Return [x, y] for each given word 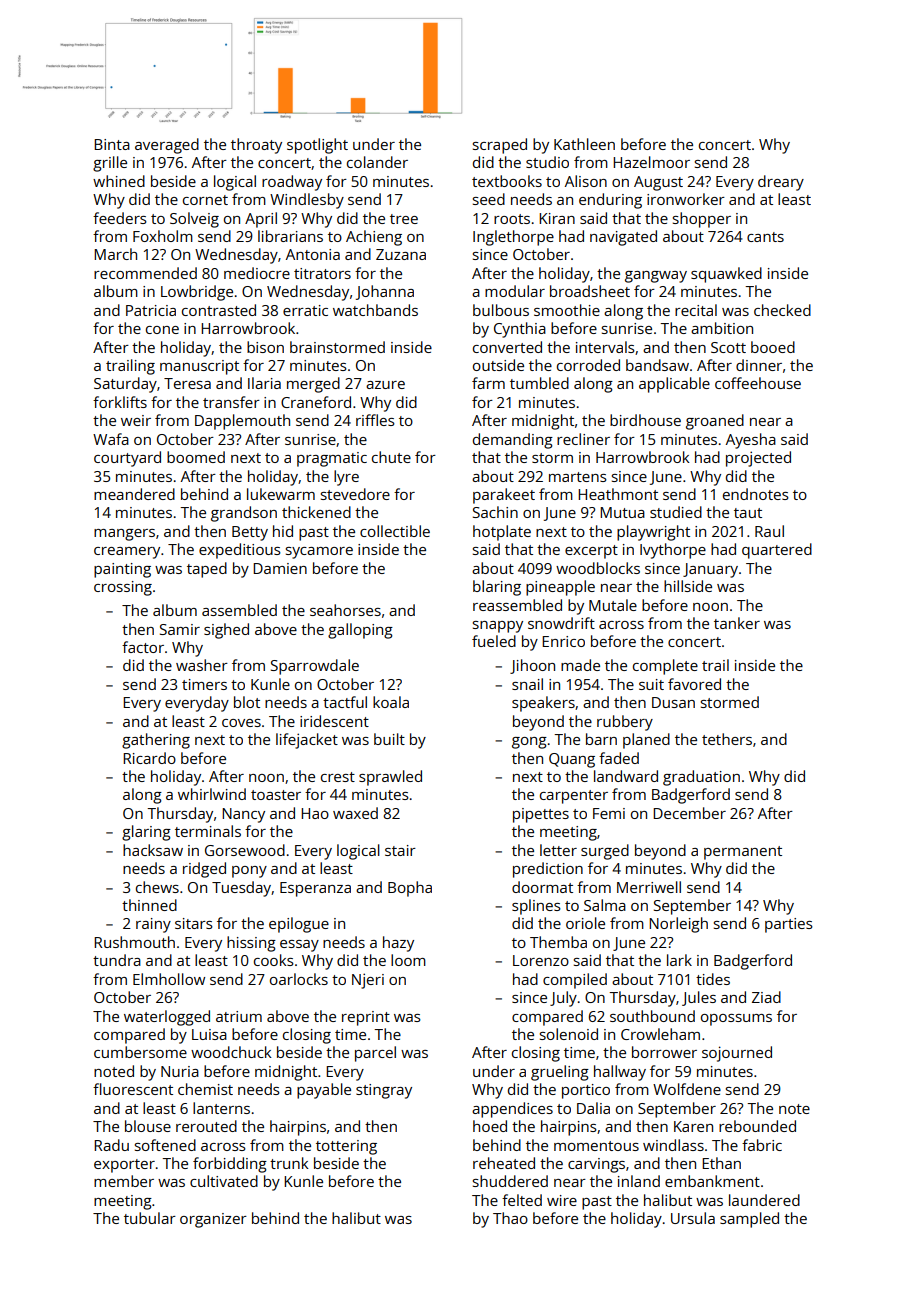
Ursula [693, 1218]
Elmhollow [169, 979]
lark [679, 960]
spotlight [317, 146]
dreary [781, 183]
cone [162, 330]
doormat [542, 887]
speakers [543, 704]
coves [241, 723]
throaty [256, 146]
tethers [727, 739]
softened [165, 1145]
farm [488, 383]
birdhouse [645, 420]
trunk [289, 1163]
